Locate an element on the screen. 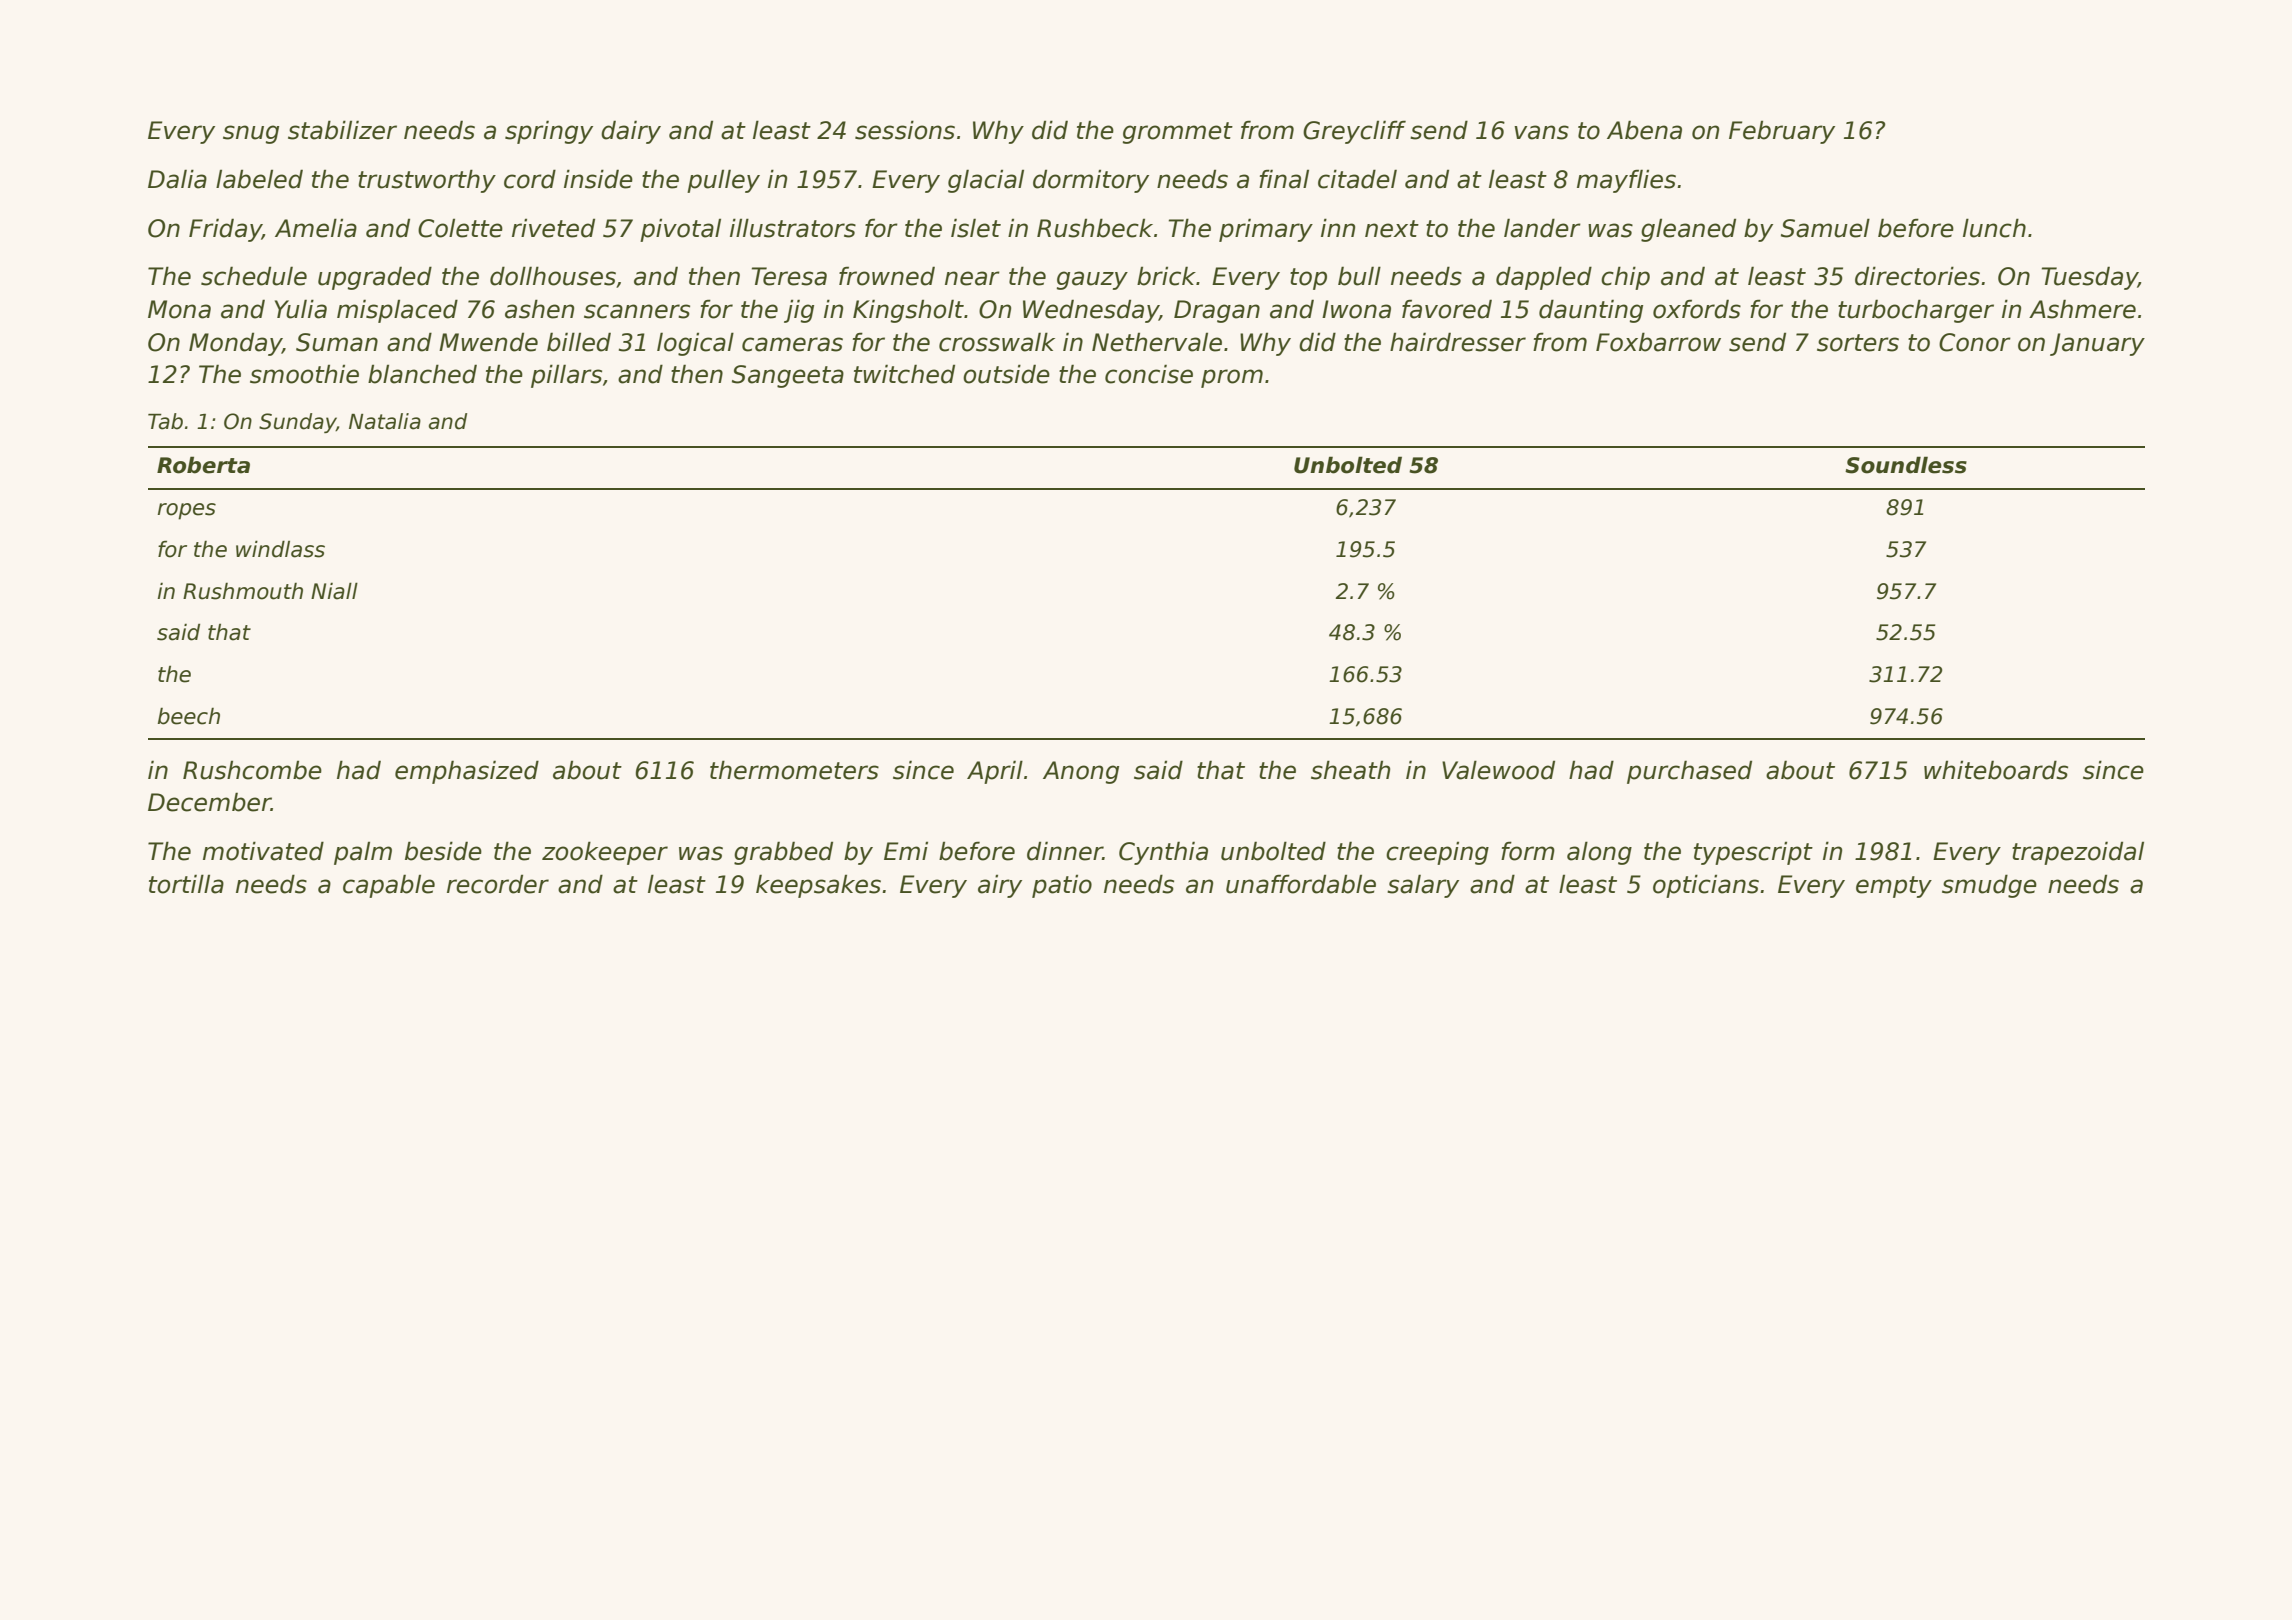 This screenshot has width=2292, height=1620. whiteboards is located at coordinates (1996, 770).
